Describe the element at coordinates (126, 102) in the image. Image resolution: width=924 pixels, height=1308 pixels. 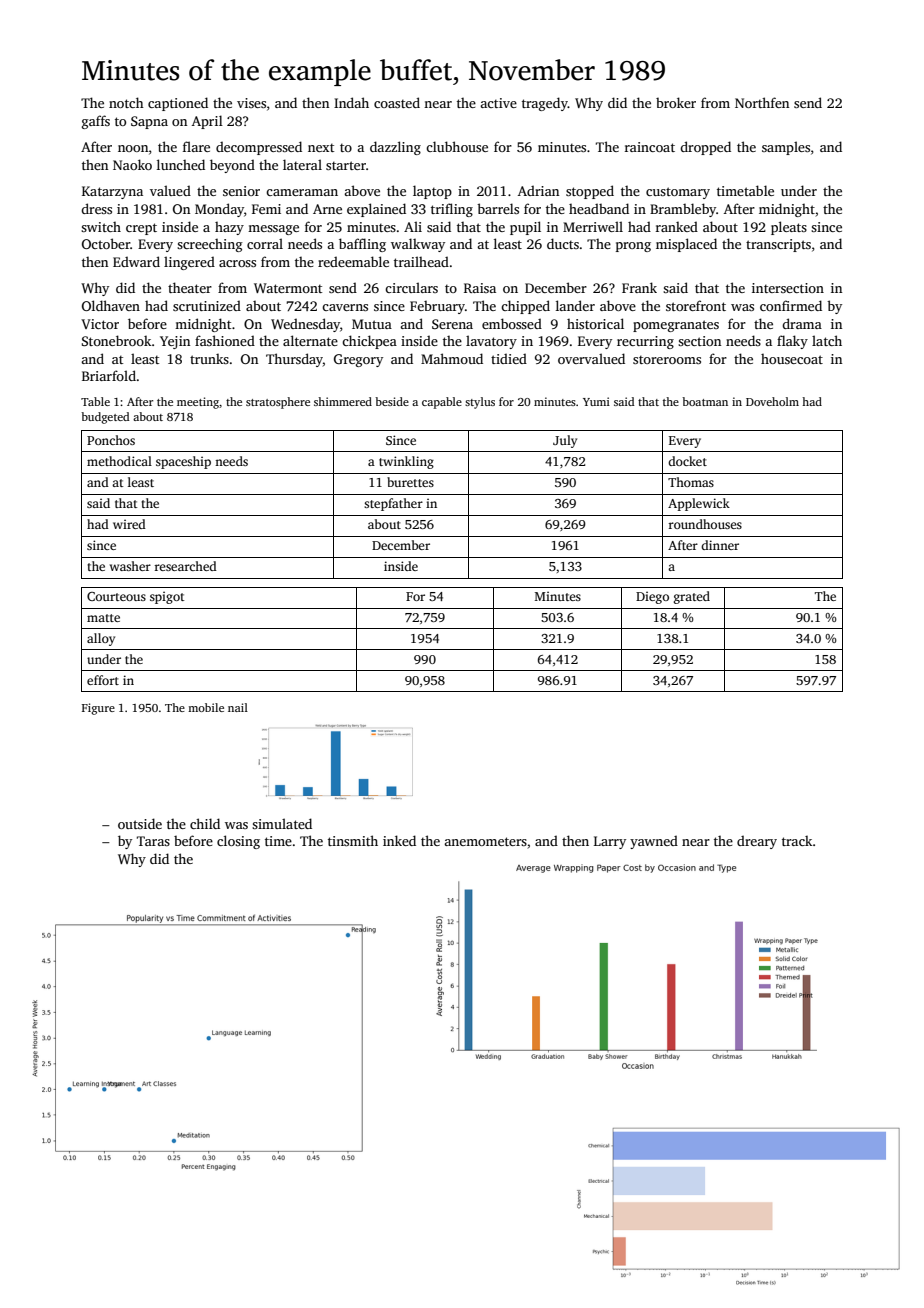
I see `notch` at that location.
